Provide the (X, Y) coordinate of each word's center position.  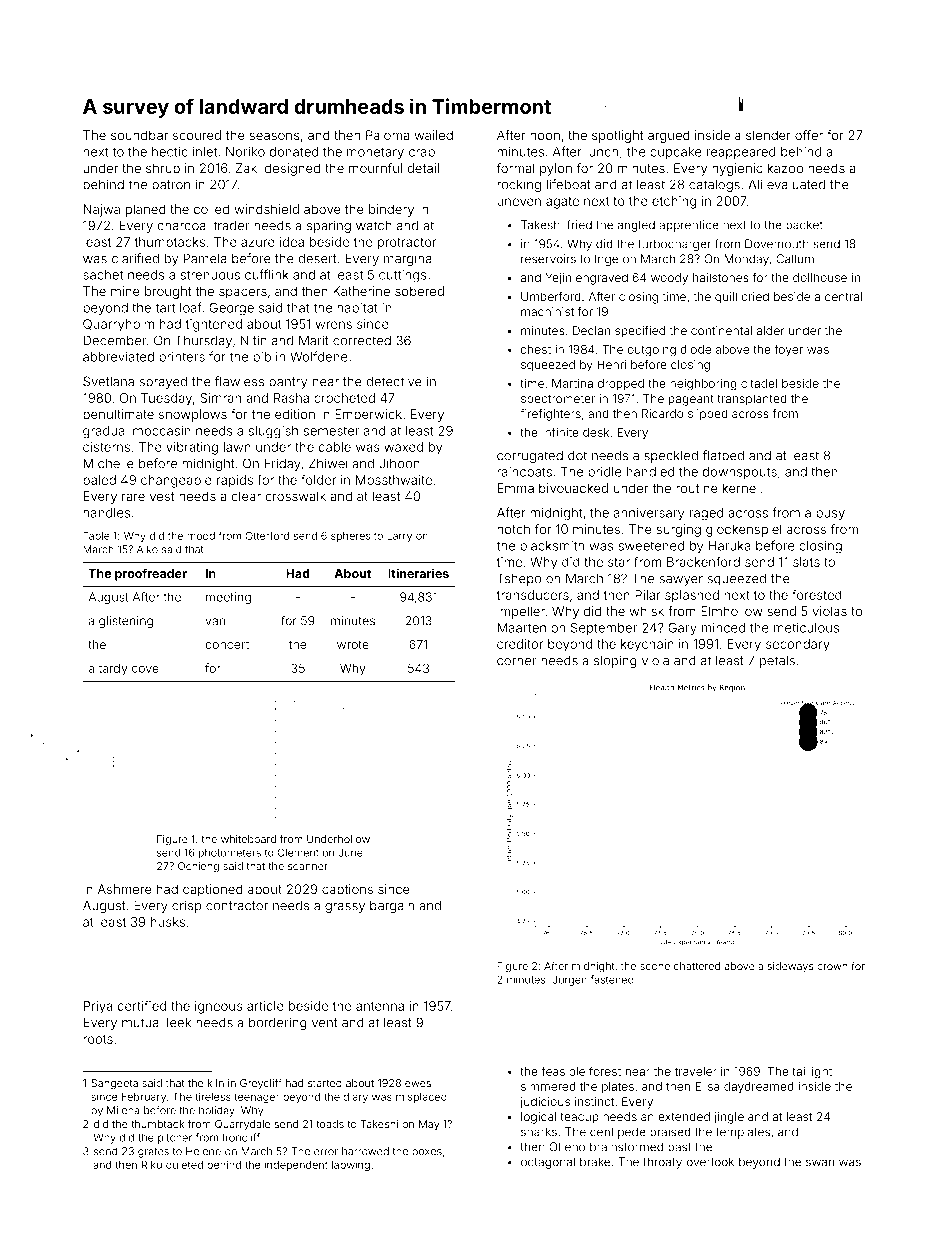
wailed (433, 135)
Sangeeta (114, 1084)
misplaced (421, 1098)
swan (820, 1163)
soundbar (139, 135)
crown (832, 967)
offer (809, 135)
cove (145, 669)
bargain (392, 906)
